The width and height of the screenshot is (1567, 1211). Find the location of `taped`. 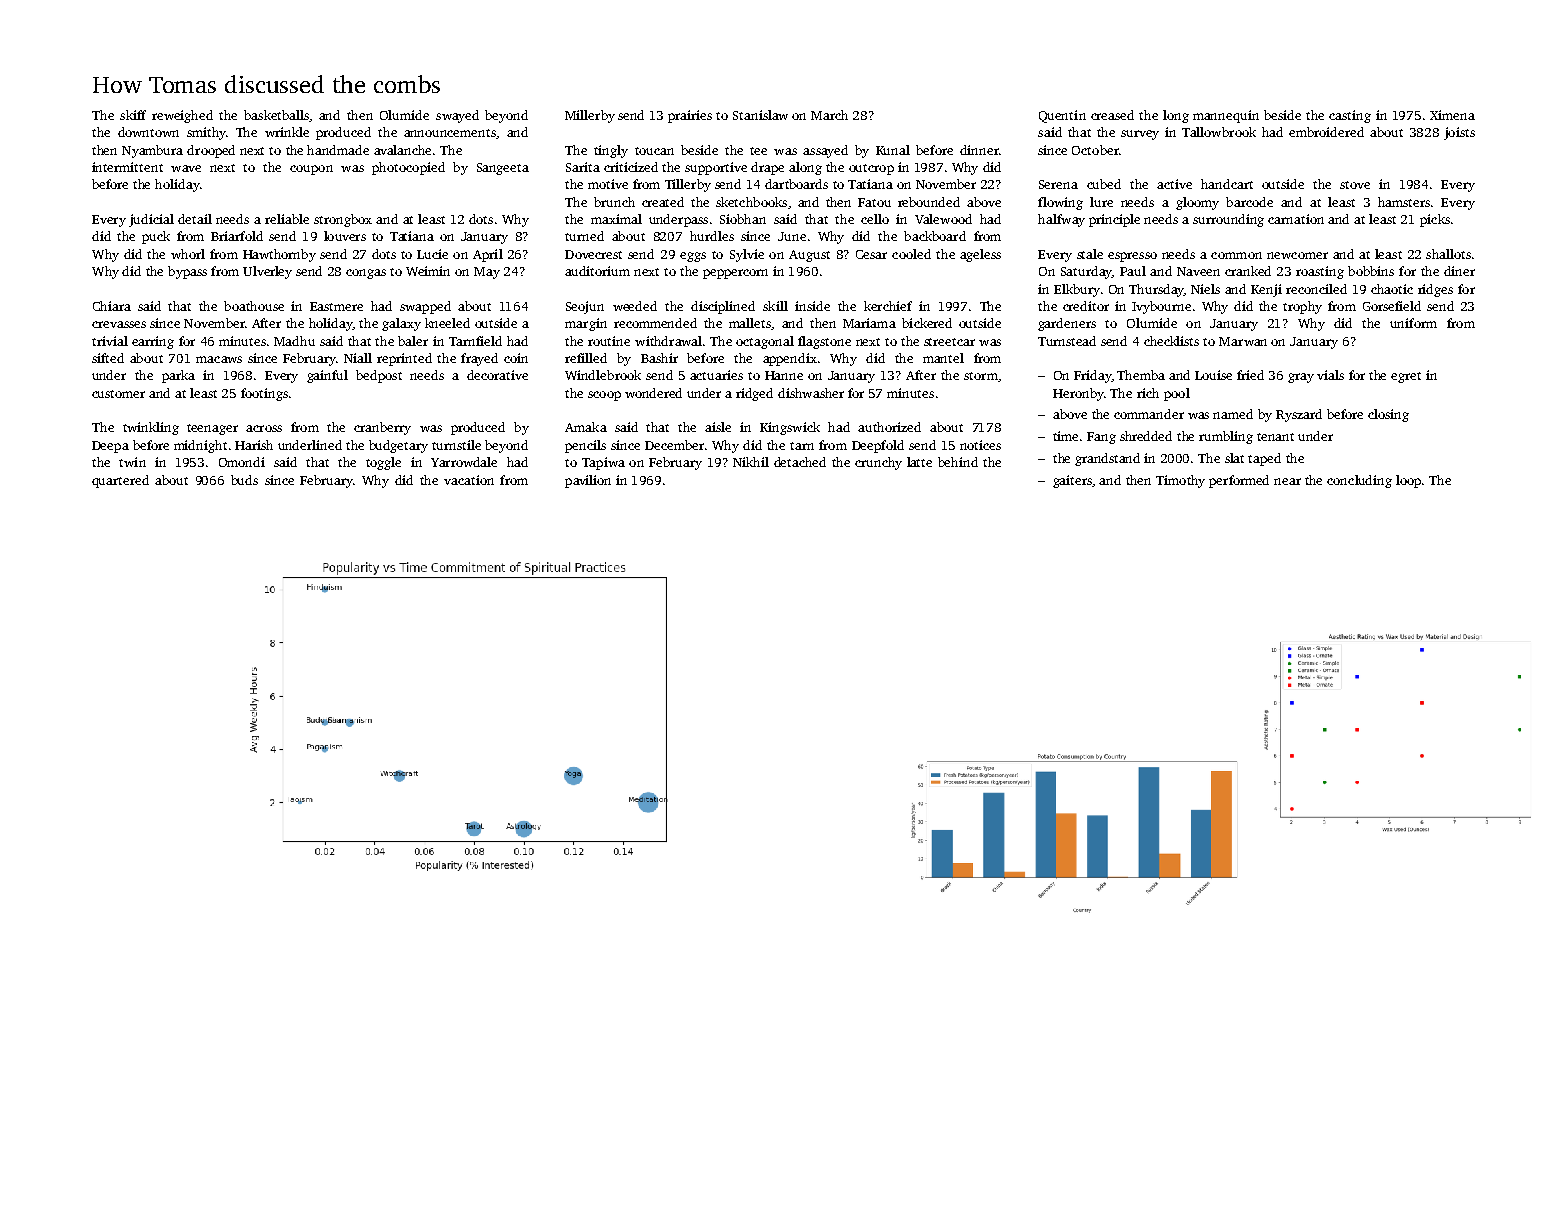

taped is located at coordinates (1264, 459).
